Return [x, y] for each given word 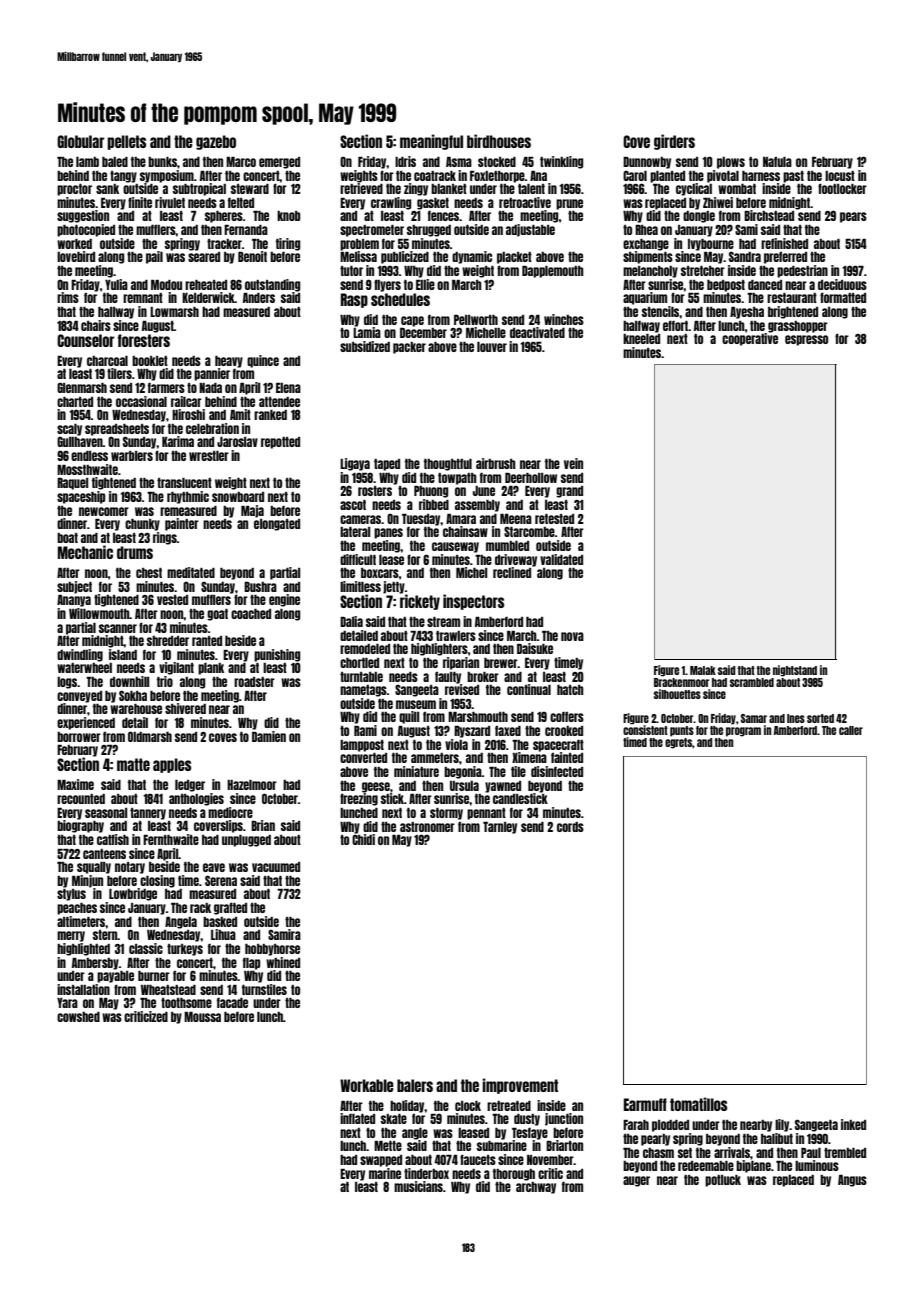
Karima [178, 441]
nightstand [795, 671]
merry [71, 936]
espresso [806, 340]
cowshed [78, 1017]
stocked [497, 162]
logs [67, 683]
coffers [567, 716]
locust [840, 176]
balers [415, 1085]
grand [569, 492]
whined [283, 962]
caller [851, 730]
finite [140, 202]
